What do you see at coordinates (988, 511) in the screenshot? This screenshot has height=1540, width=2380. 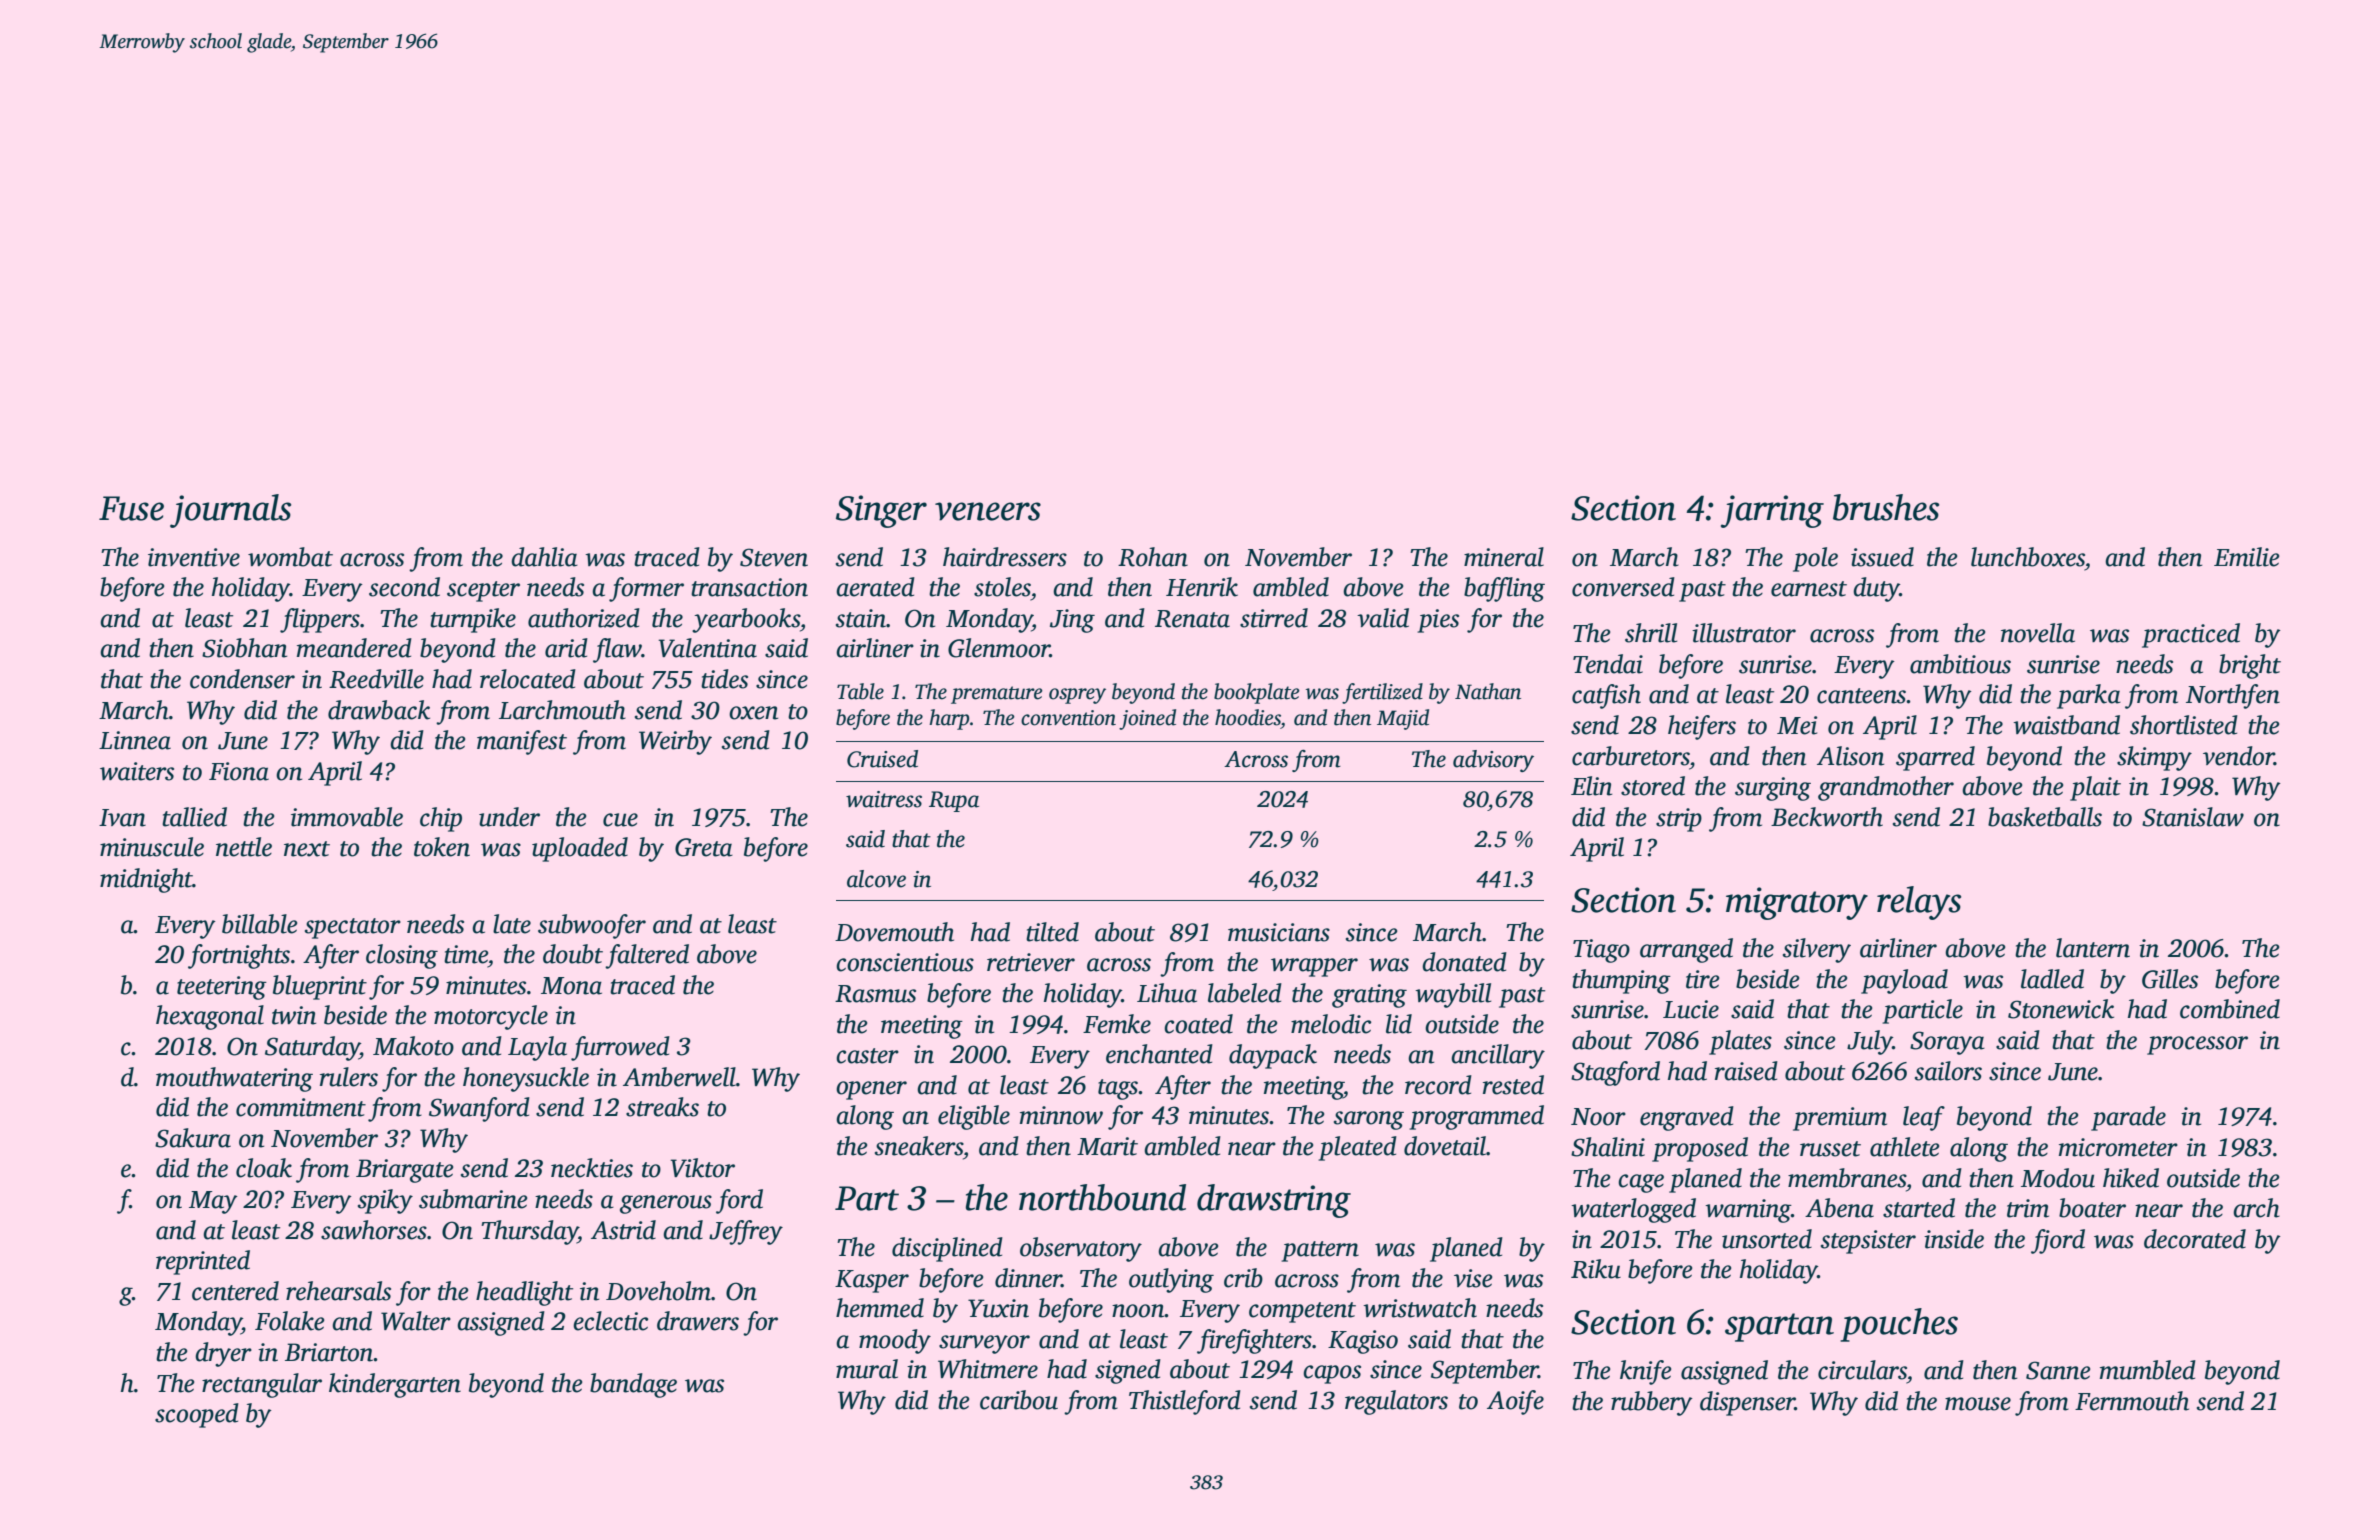 I see `veneers` at bounding box center [988, 511].
